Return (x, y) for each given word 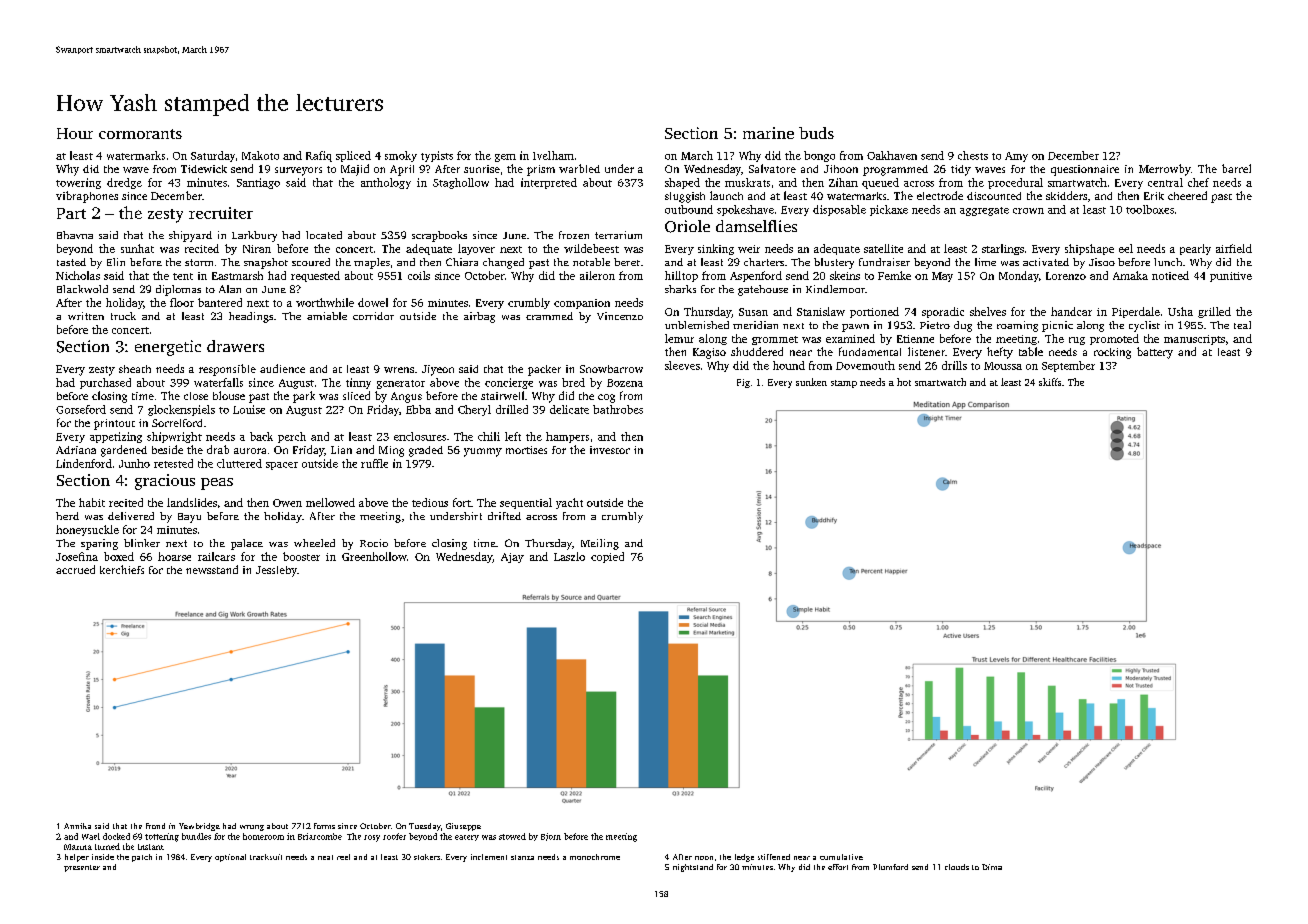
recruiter (221, 213)
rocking (1112, 353)
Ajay (512, 558)
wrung (252, 828)
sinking (716, 249)
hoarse (174, 556)
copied (607, 557)
